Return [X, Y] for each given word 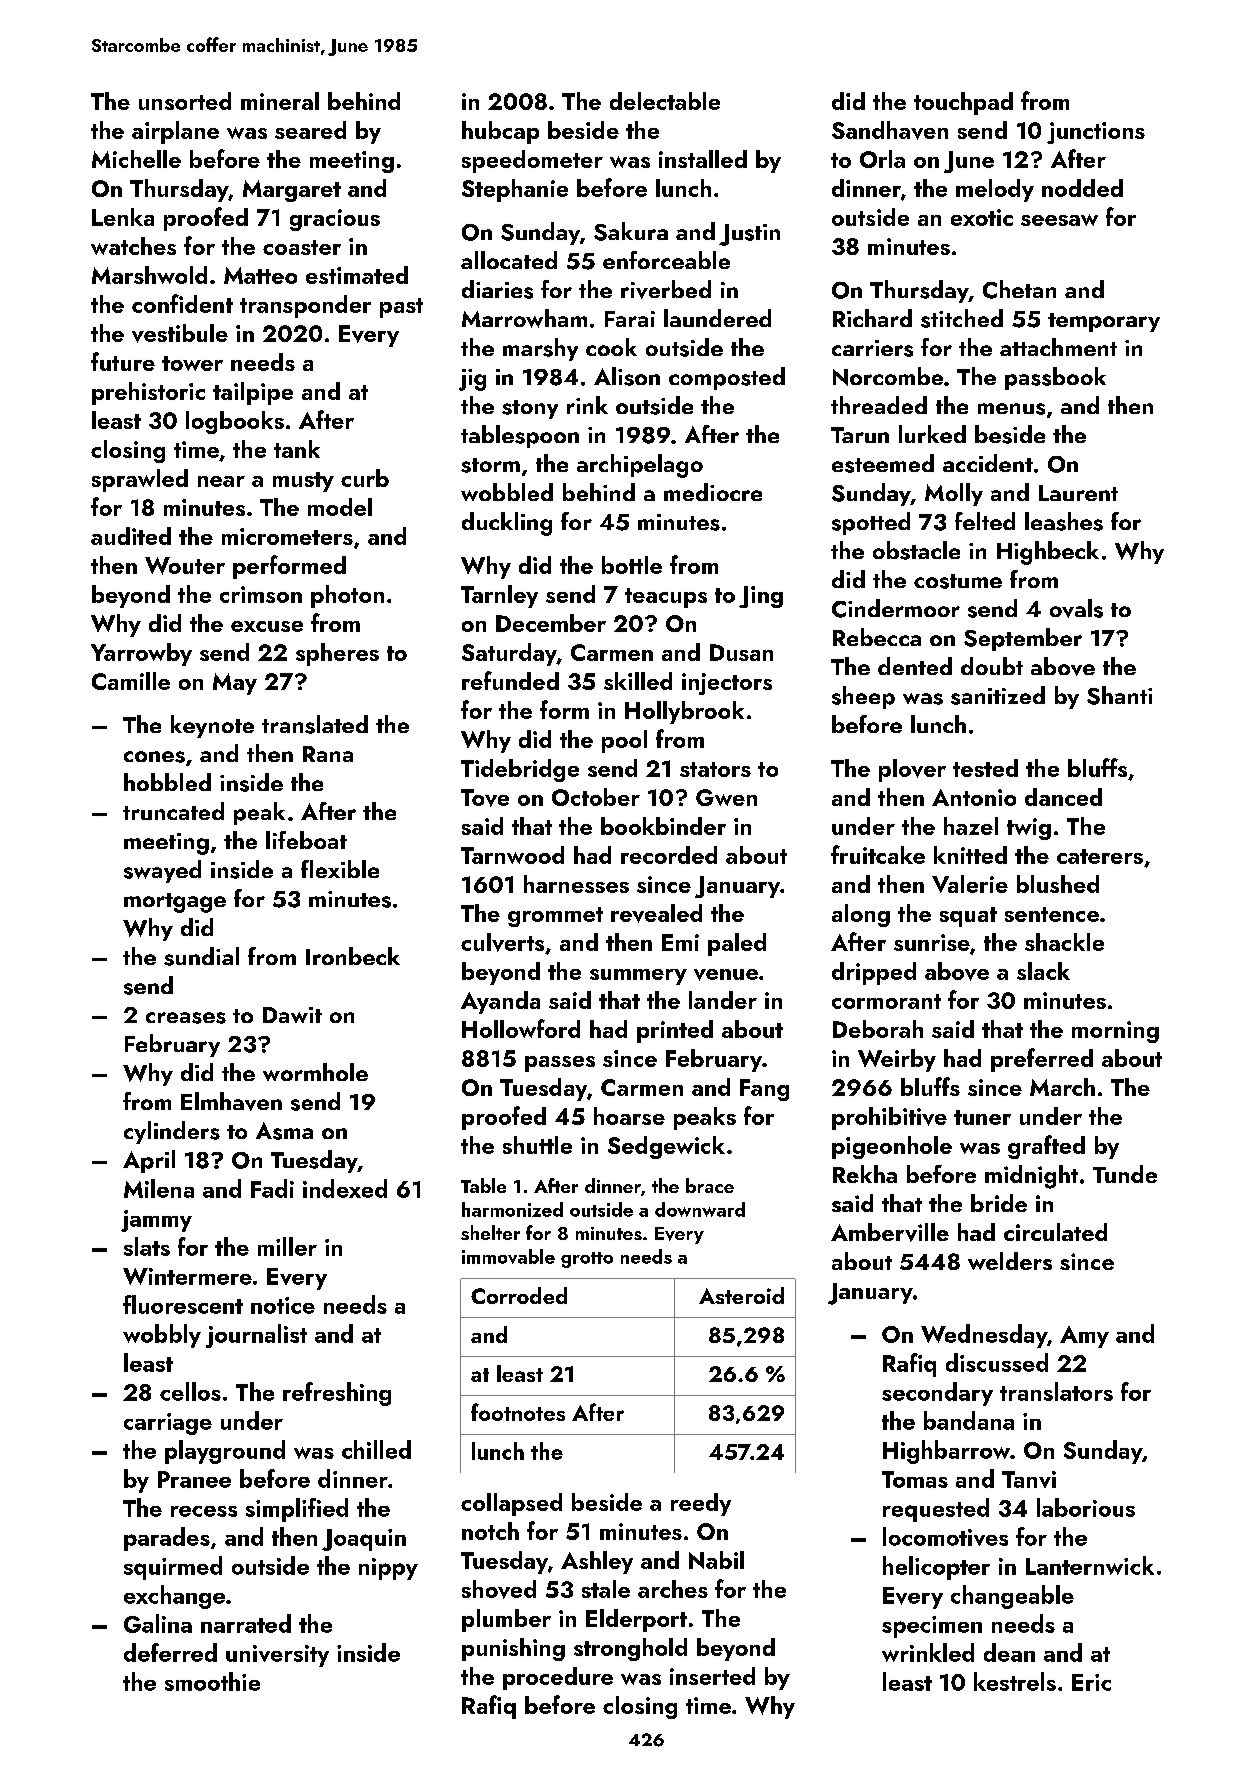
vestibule [180, 333]
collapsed [511, 1504]
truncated [173, 811]
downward [700, 1209]
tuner [982, 1117]
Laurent [1078, 493]
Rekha [865, 1174]
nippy [388, 1569]
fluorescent [183, 1304]
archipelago [640, 466]
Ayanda [500, 1002]
